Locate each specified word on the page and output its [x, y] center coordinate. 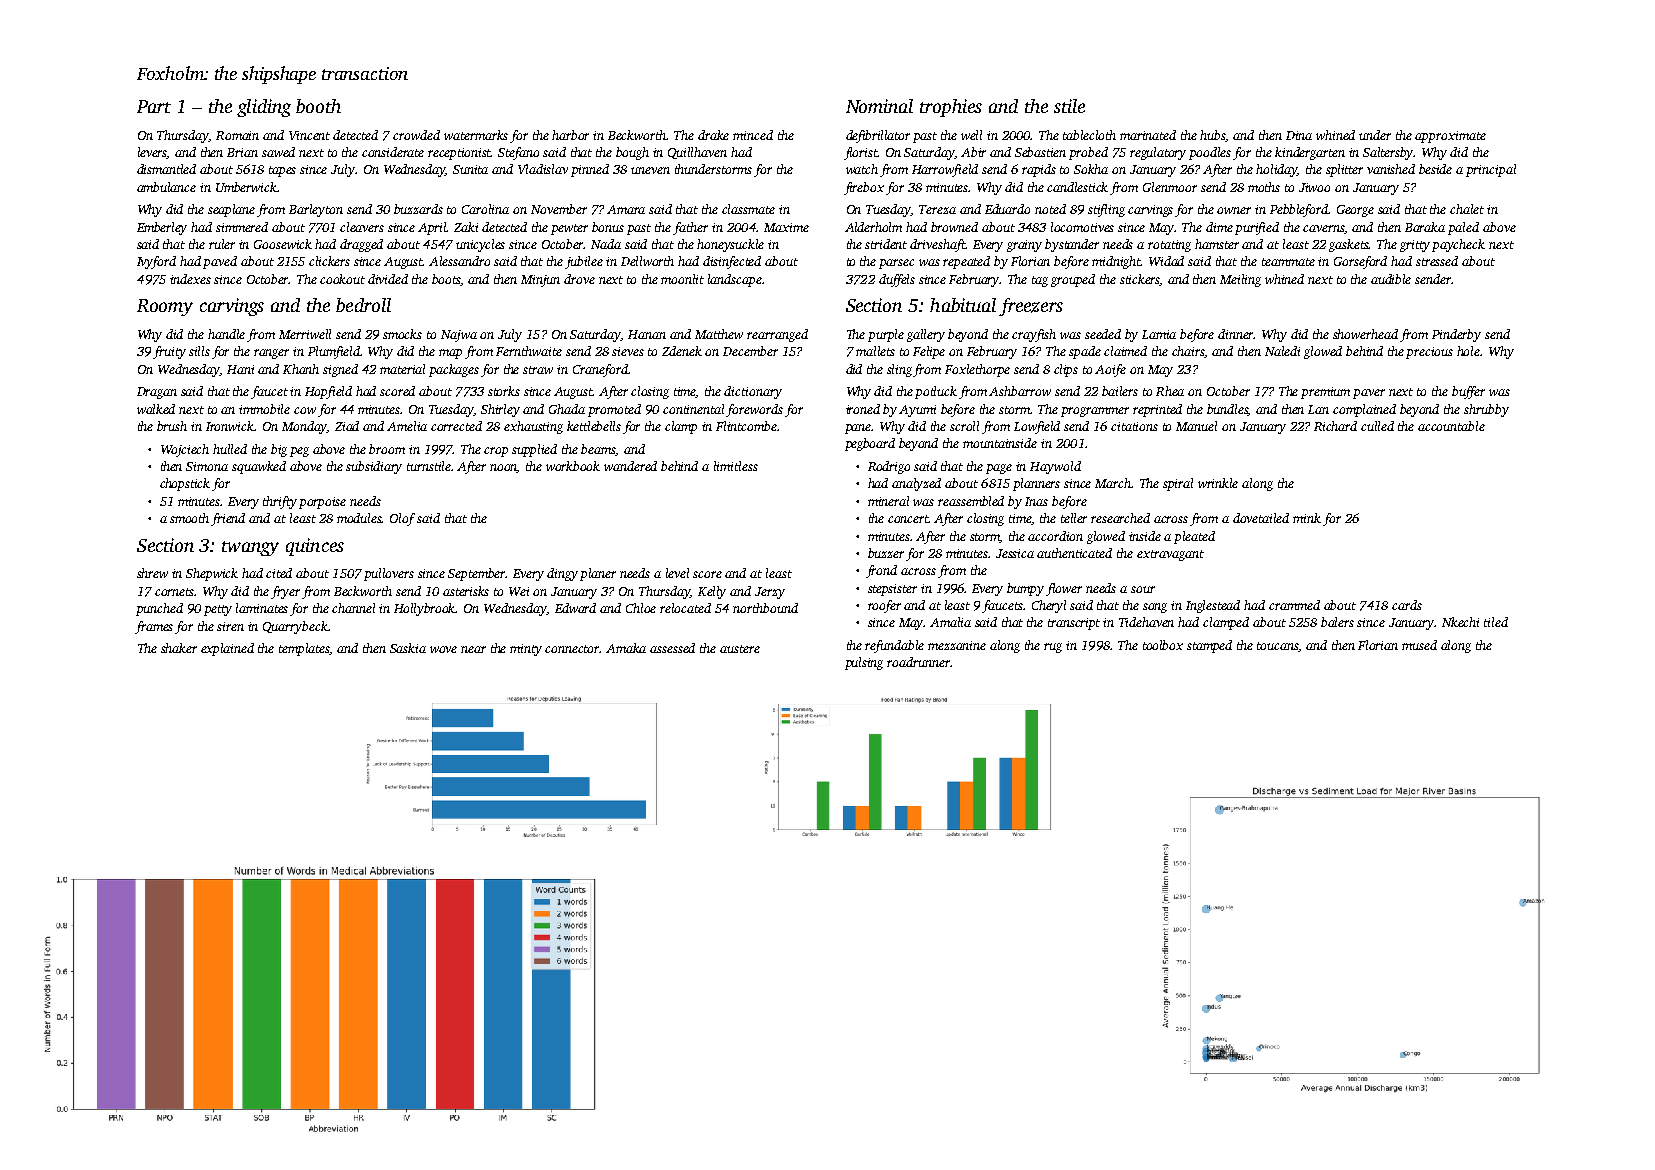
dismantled [166, 169]
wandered [630, 466]
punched [159, 609]
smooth [189, 518]
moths [1264, 187]
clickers [329, 261]
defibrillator [878, 136]
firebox [864, 188]
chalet [1467, 209]
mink [1307, 518]
